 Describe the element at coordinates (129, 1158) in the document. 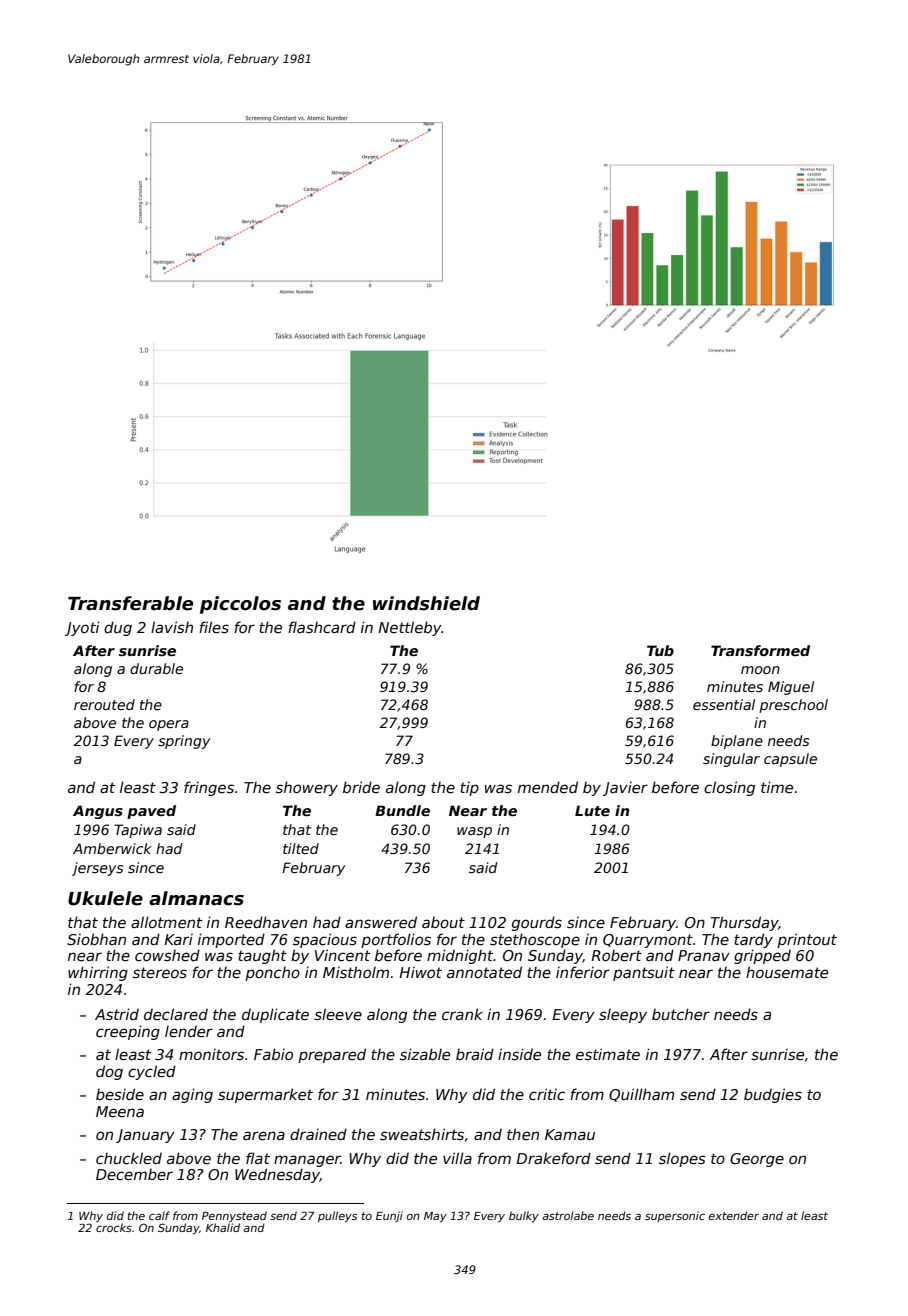

I see `chuckled` at that location.
